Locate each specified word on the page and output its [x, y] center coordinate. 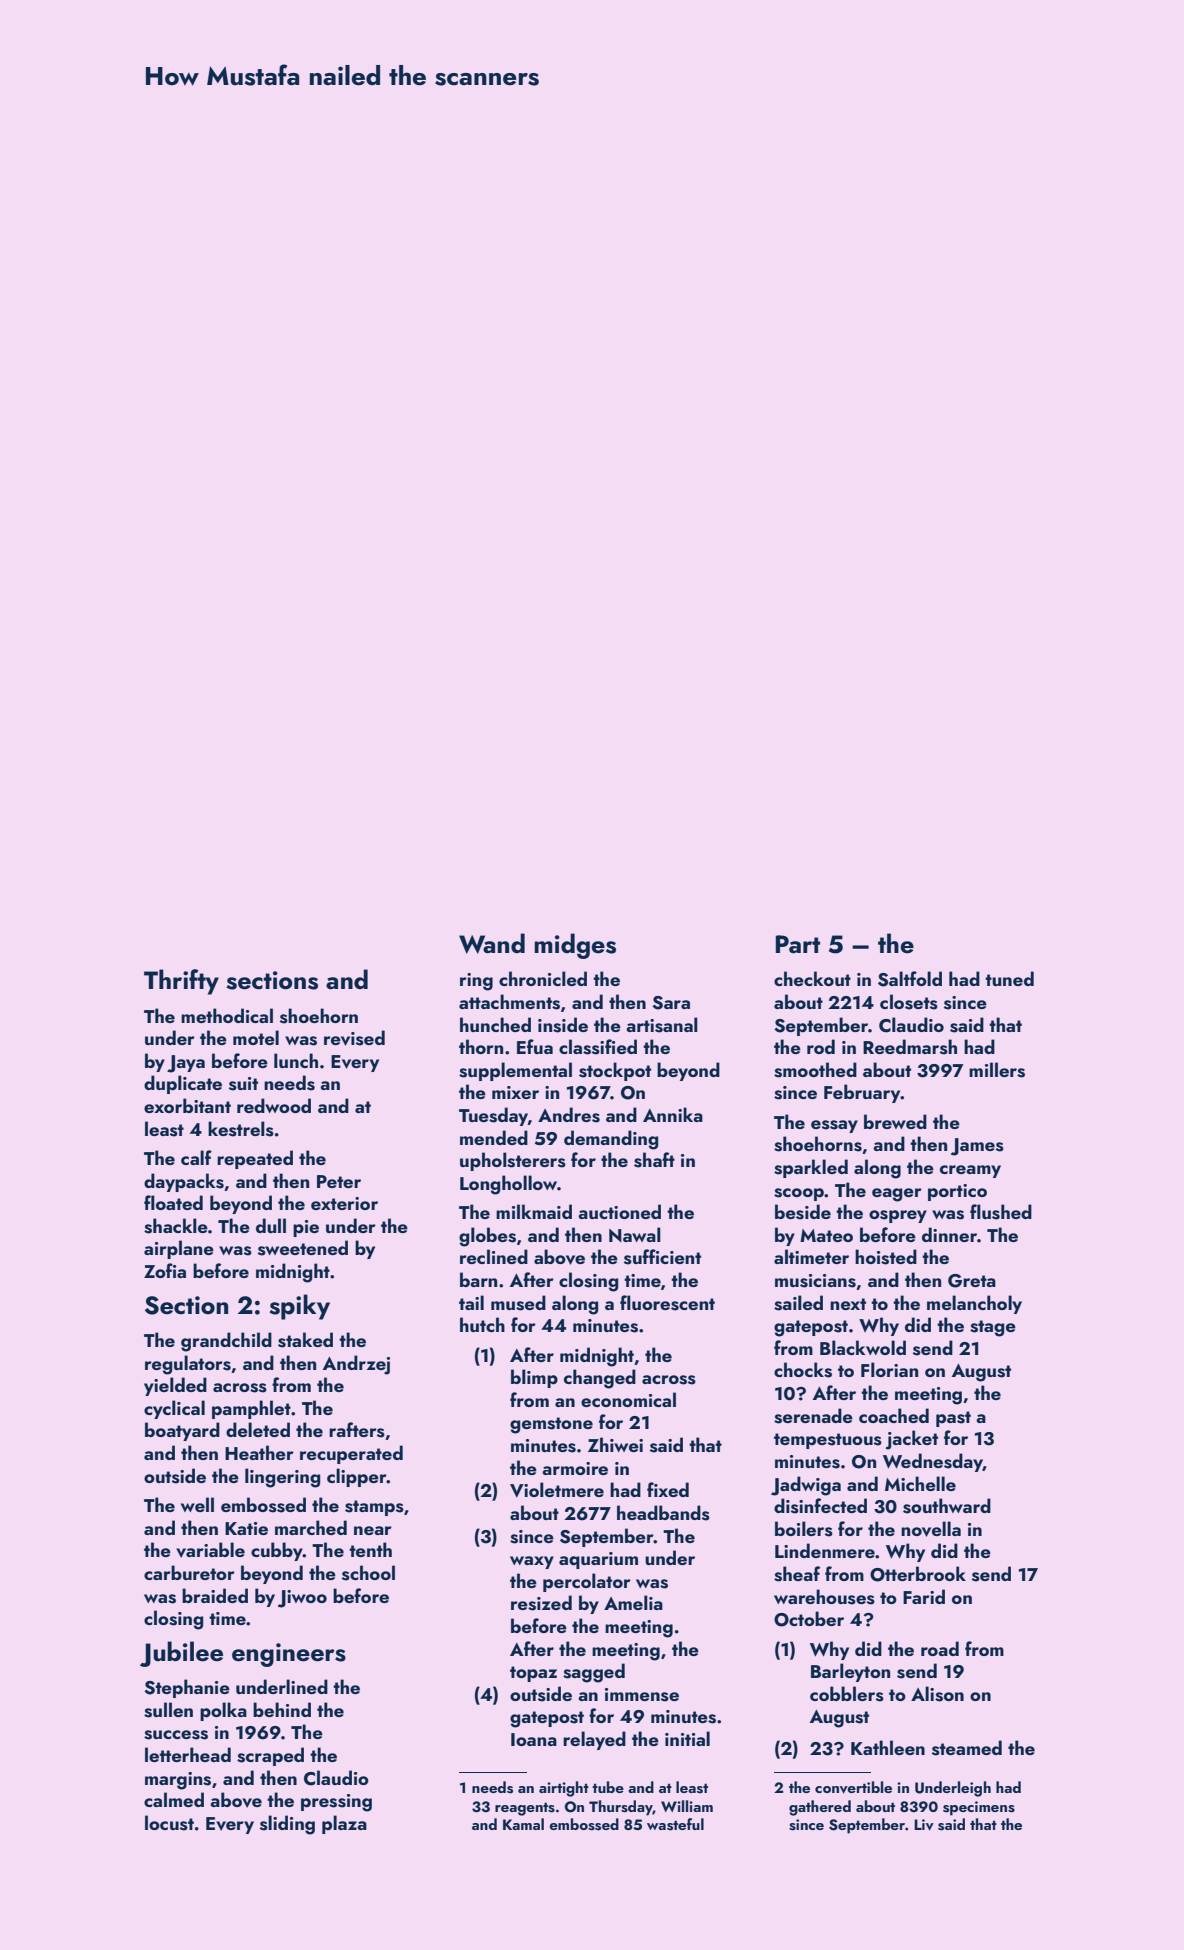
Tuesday [493, 1116]
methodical [227, 1015]
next [848, 1304]
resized [541, 1603]
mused [518, 1303]
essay [834, 1126]
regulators [188, 1365]
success [176, 1735]
